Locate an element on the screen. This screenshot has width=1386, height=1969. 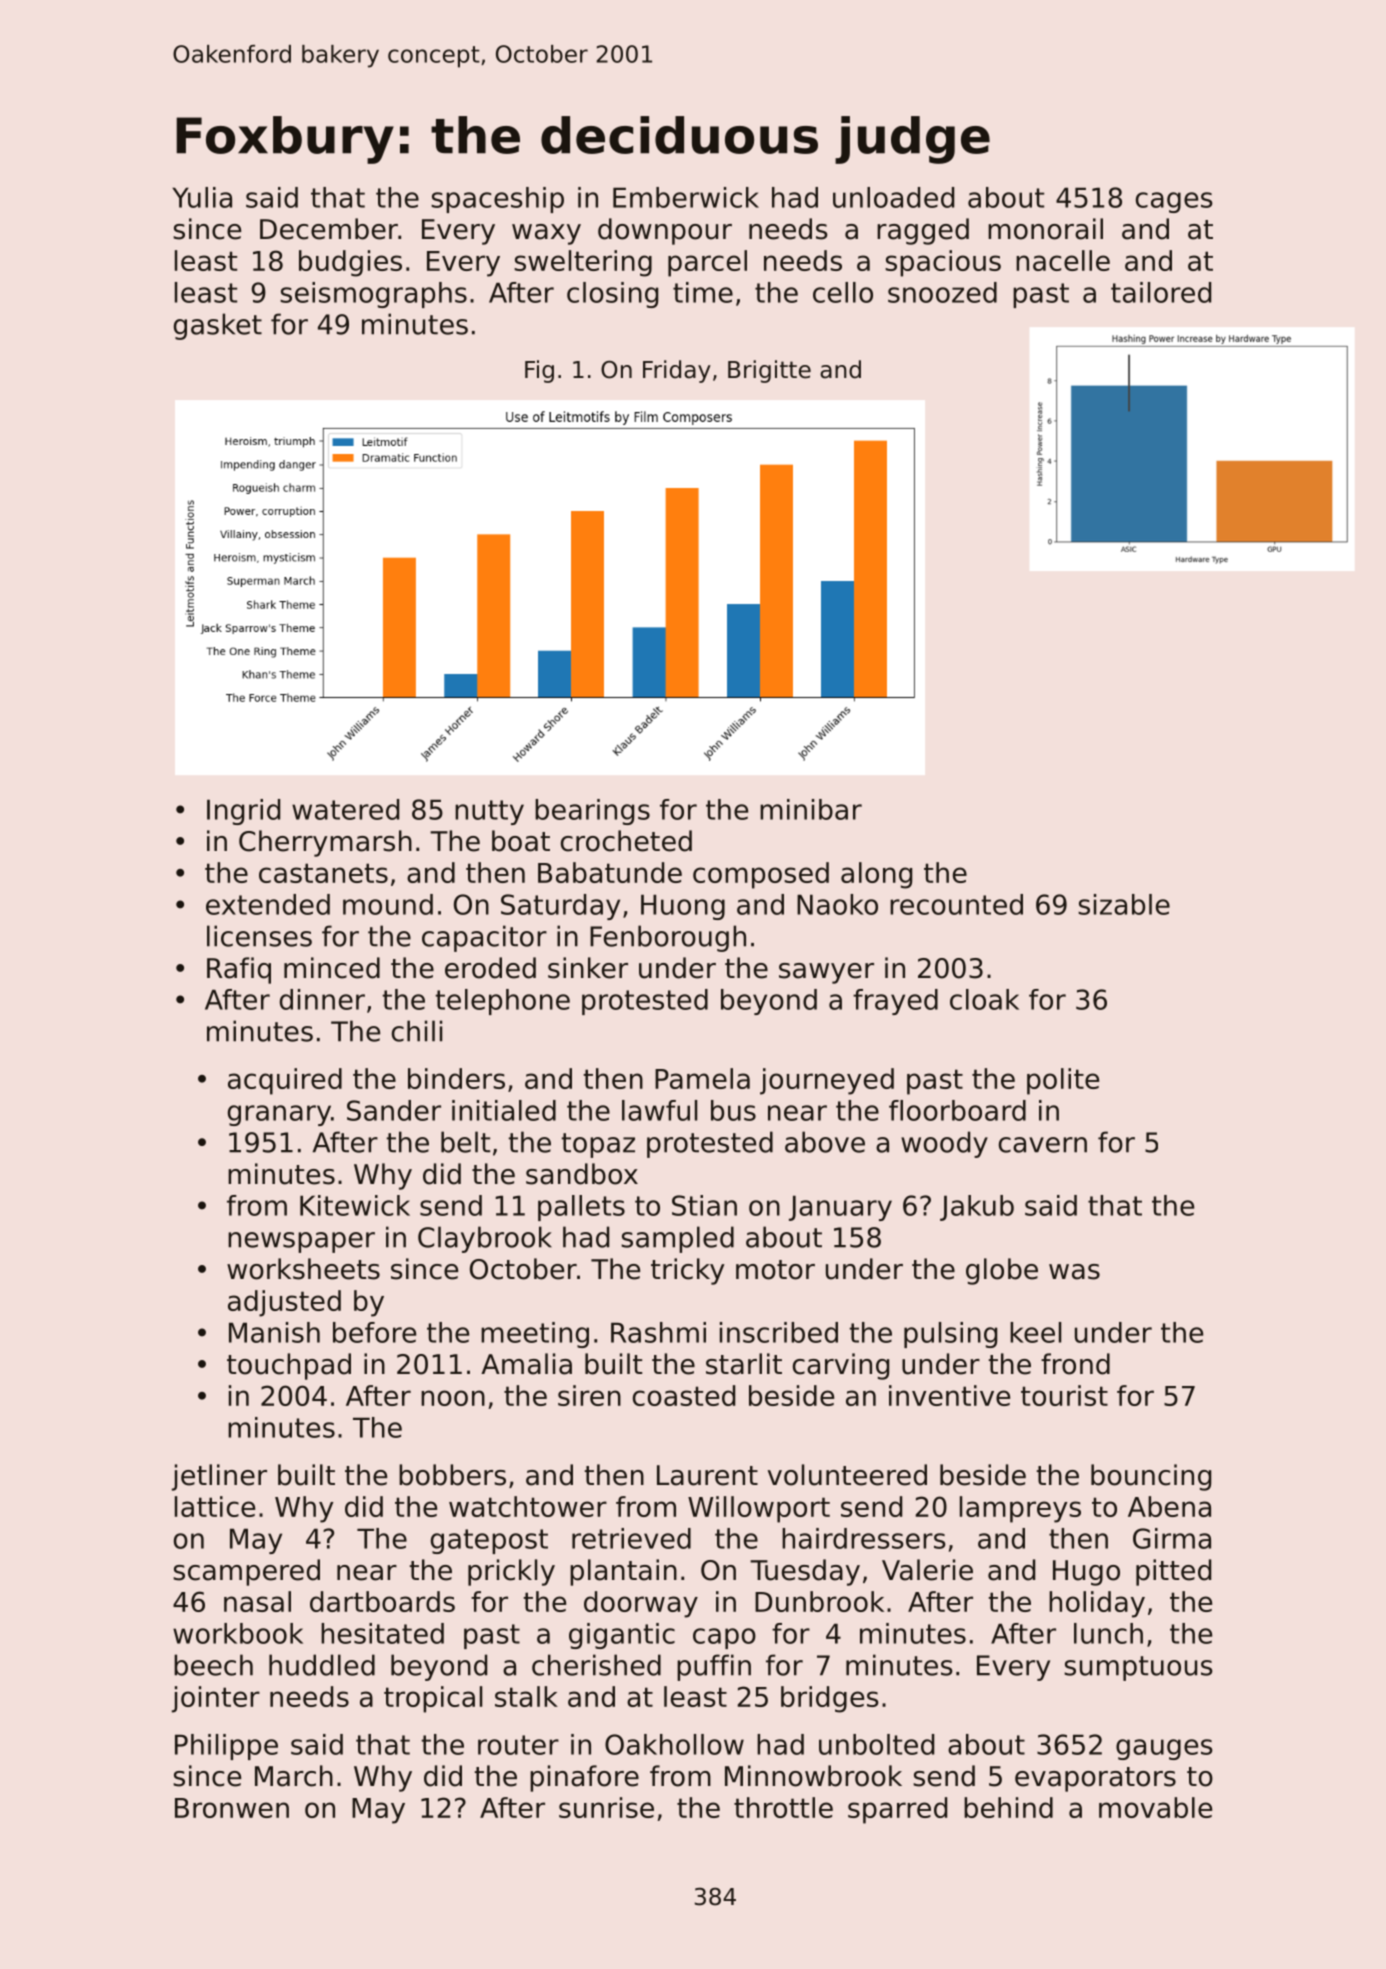
crocheted is located at coordinates (626, 841).
